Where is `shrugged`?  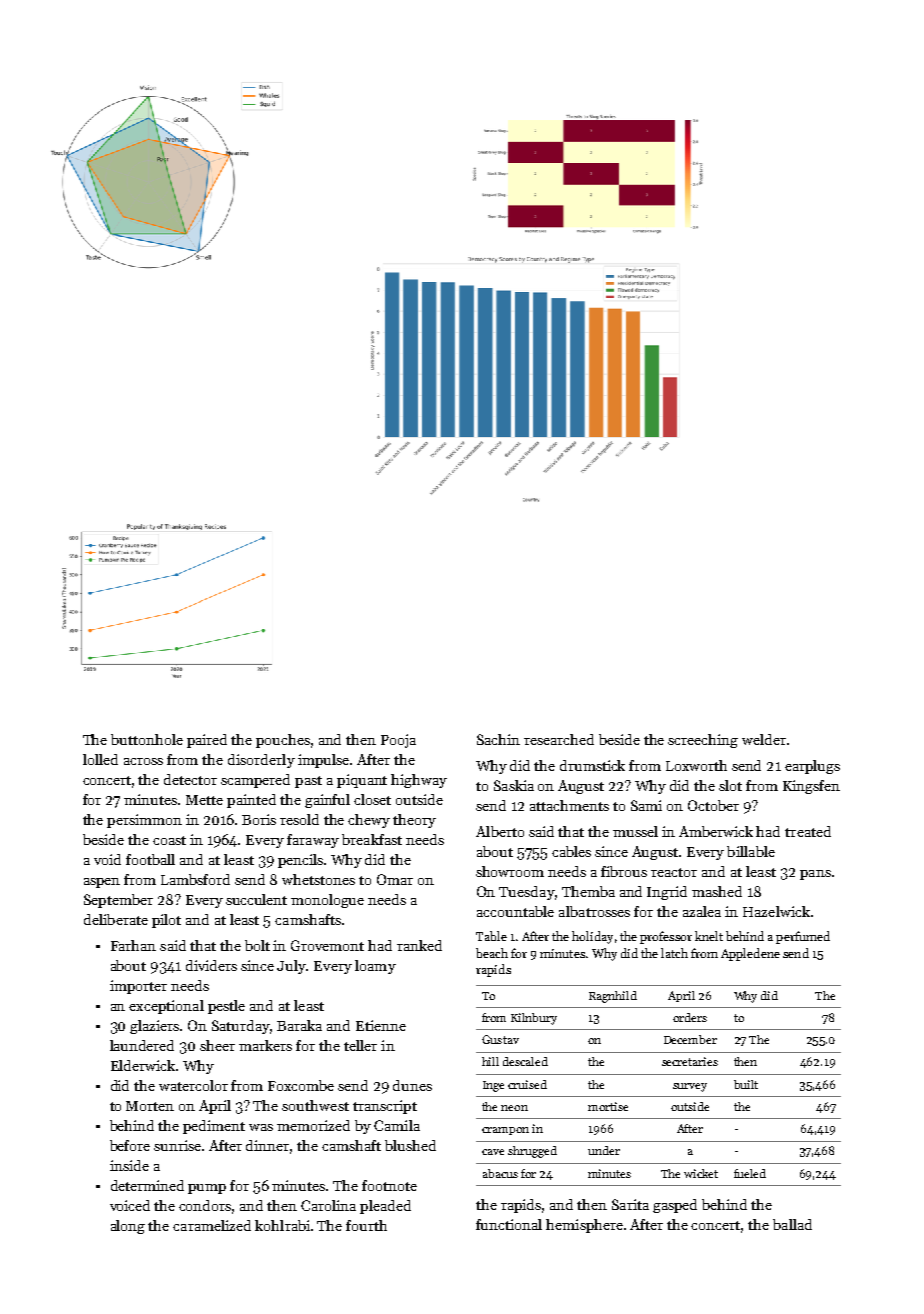 shrugged is located at coordinates (532, 1152).
